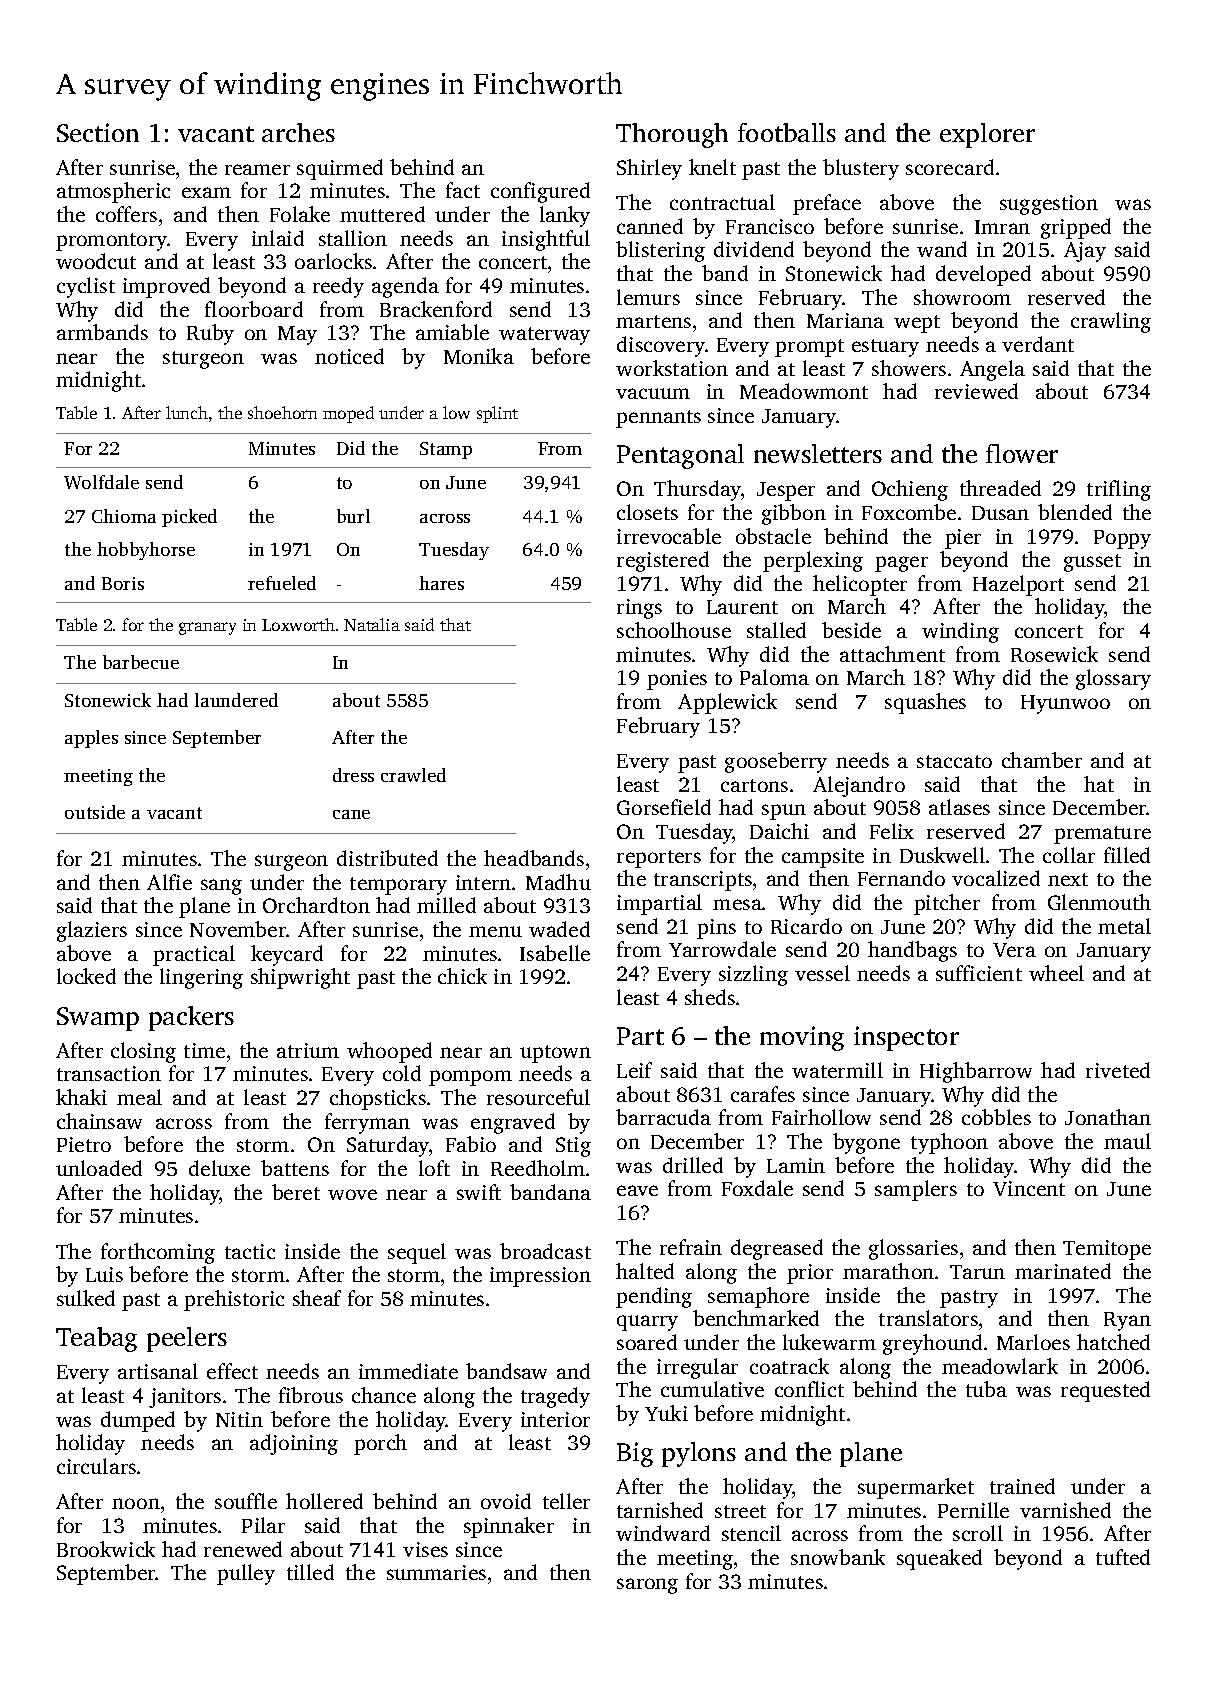  I want to click on glaziers, so click(92, 931).
